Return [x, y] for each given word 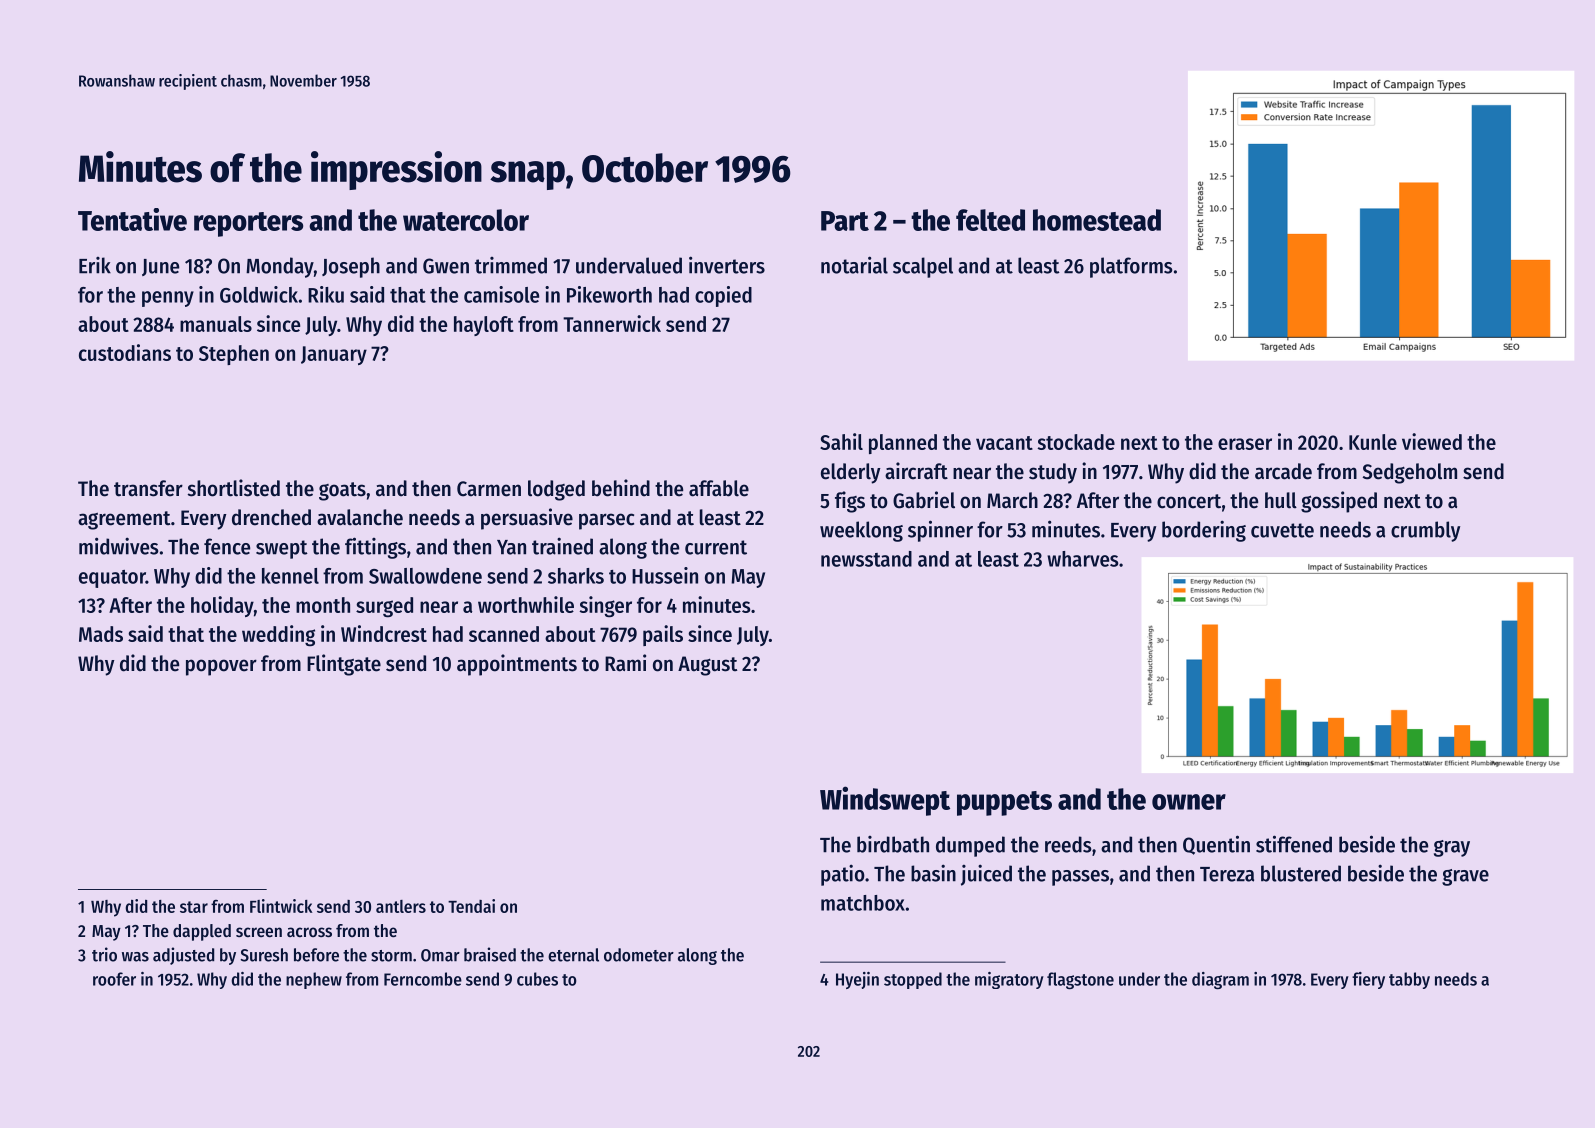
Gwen [446, 266]
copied [723, 296]
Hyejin [857, 980]
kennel [290, 576]
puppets [1004, 803]
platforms [1131, 267]
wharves [1083, 559]
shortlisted [234, 488]
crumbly [1425, 531]
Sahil [841, 441]
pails [663, 635]
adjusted [183, 956]
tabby [1409, 980]
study [1053, 473]
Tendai [471, 906]
